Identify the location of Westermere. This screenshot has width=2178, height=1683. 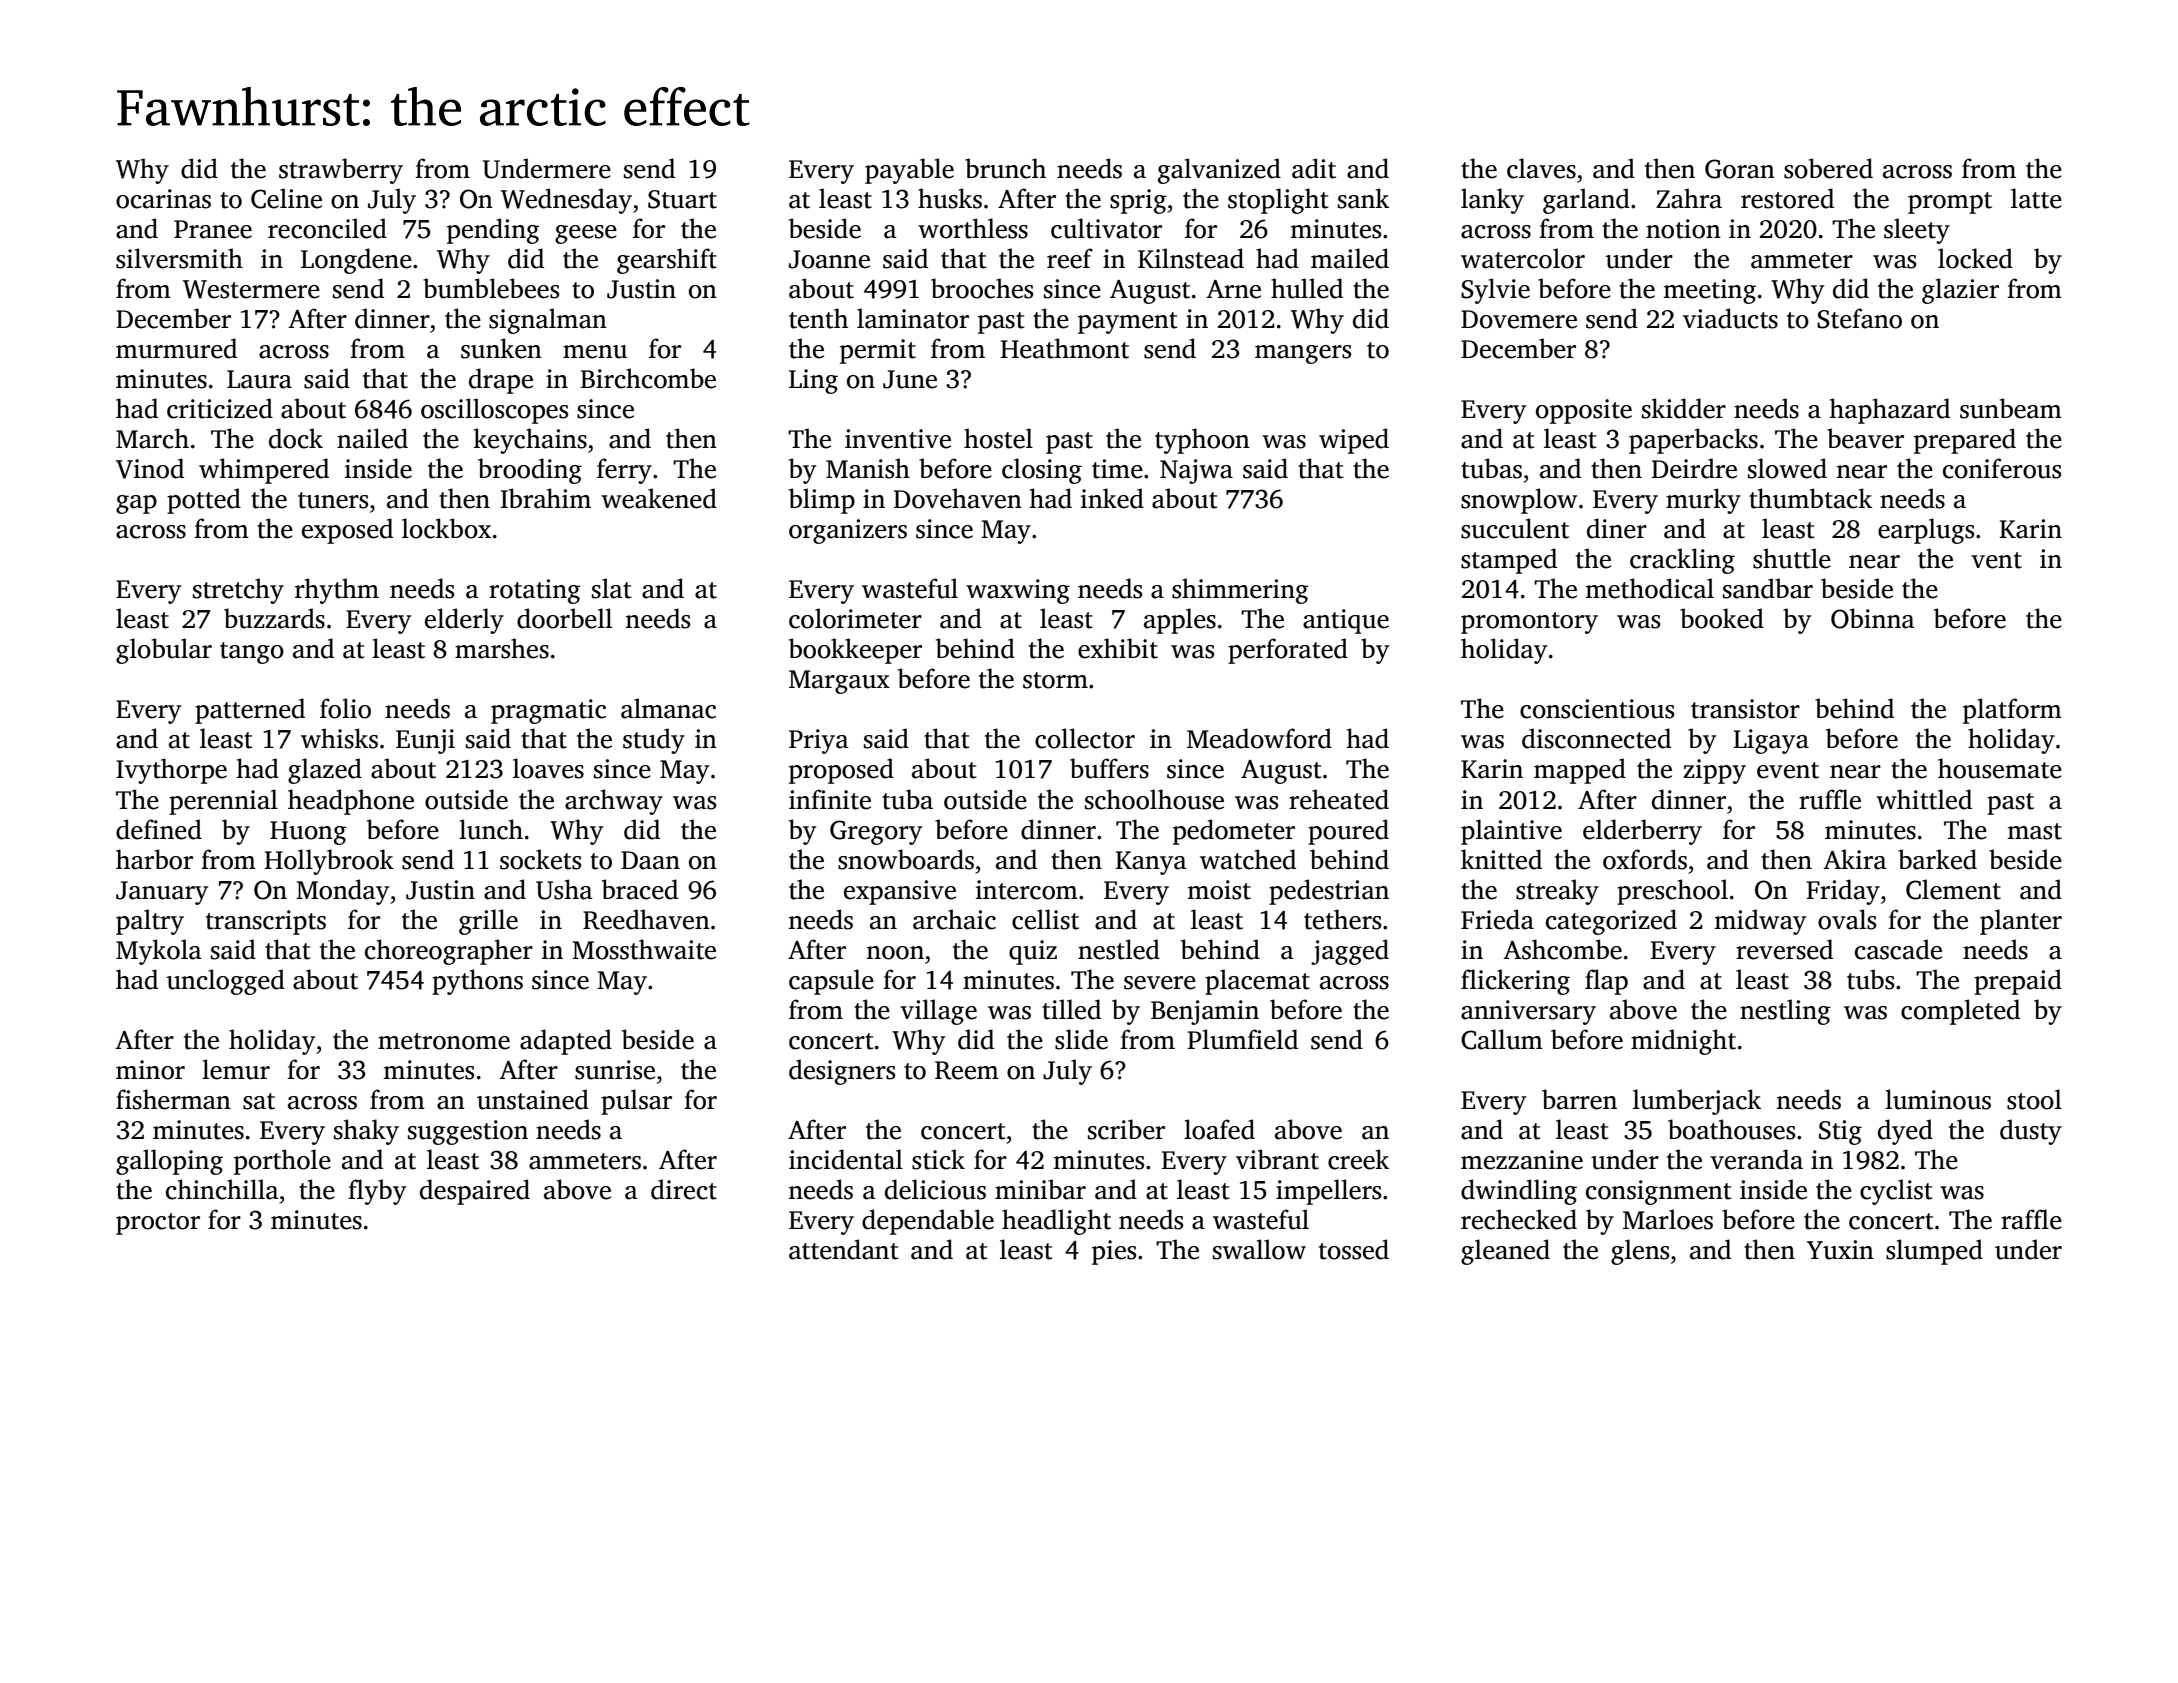
(251, 289).
